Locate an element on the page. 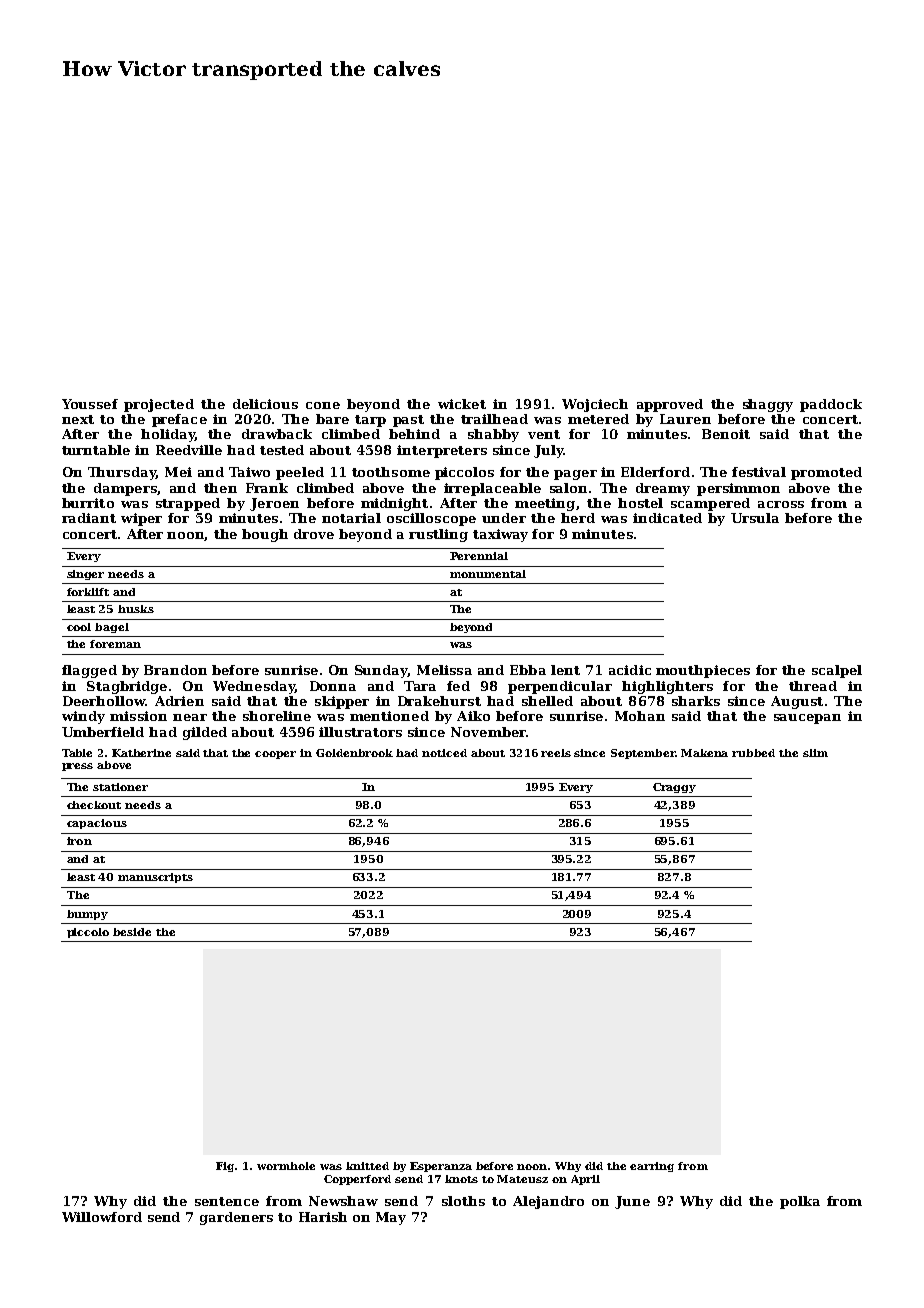 This document has height=1308, width=924. November is located at coordinates (488, 732).
